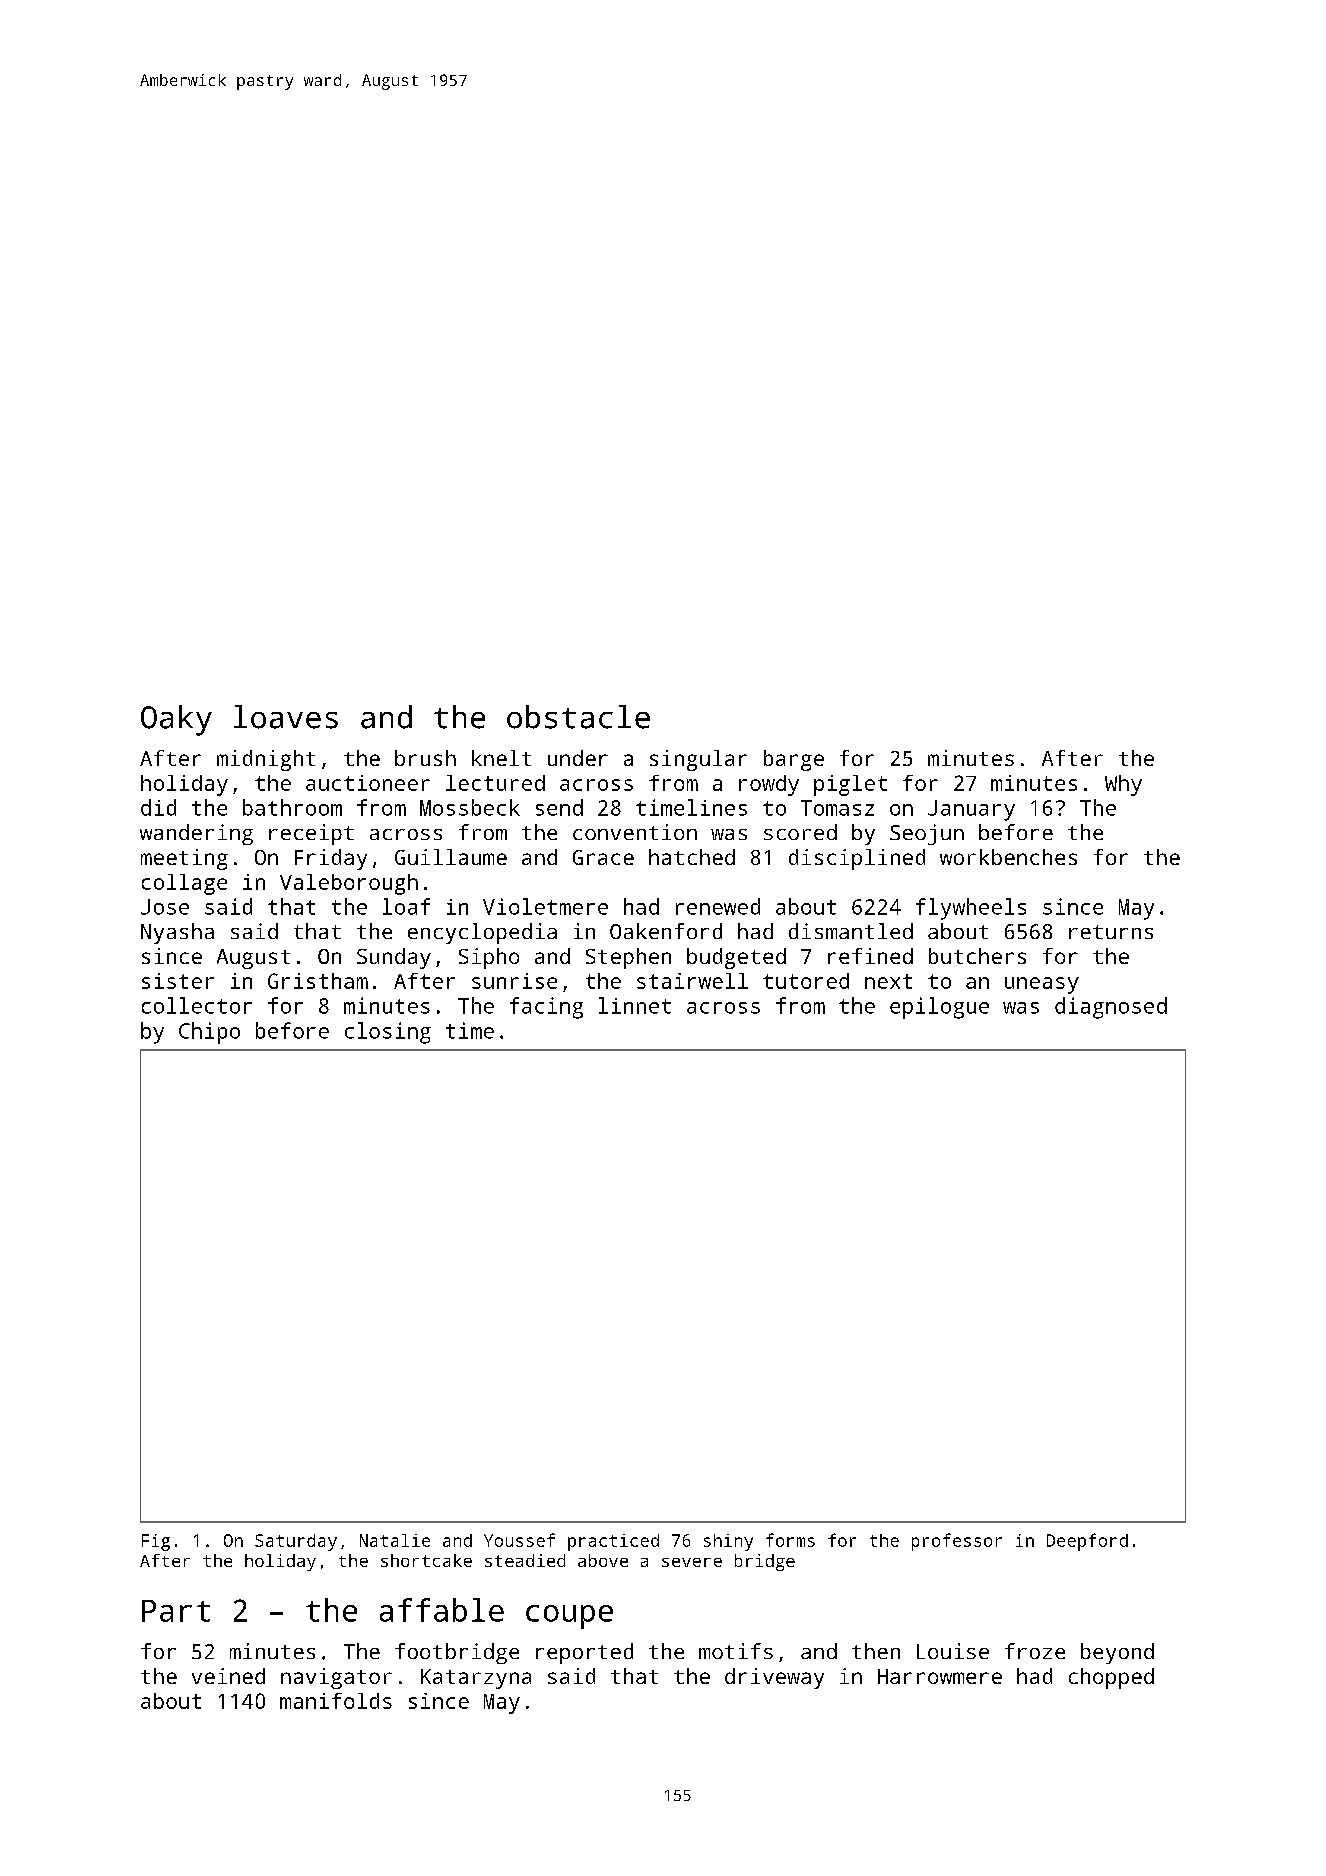  I want to click on diagnosed, so click(1111, 1008).
